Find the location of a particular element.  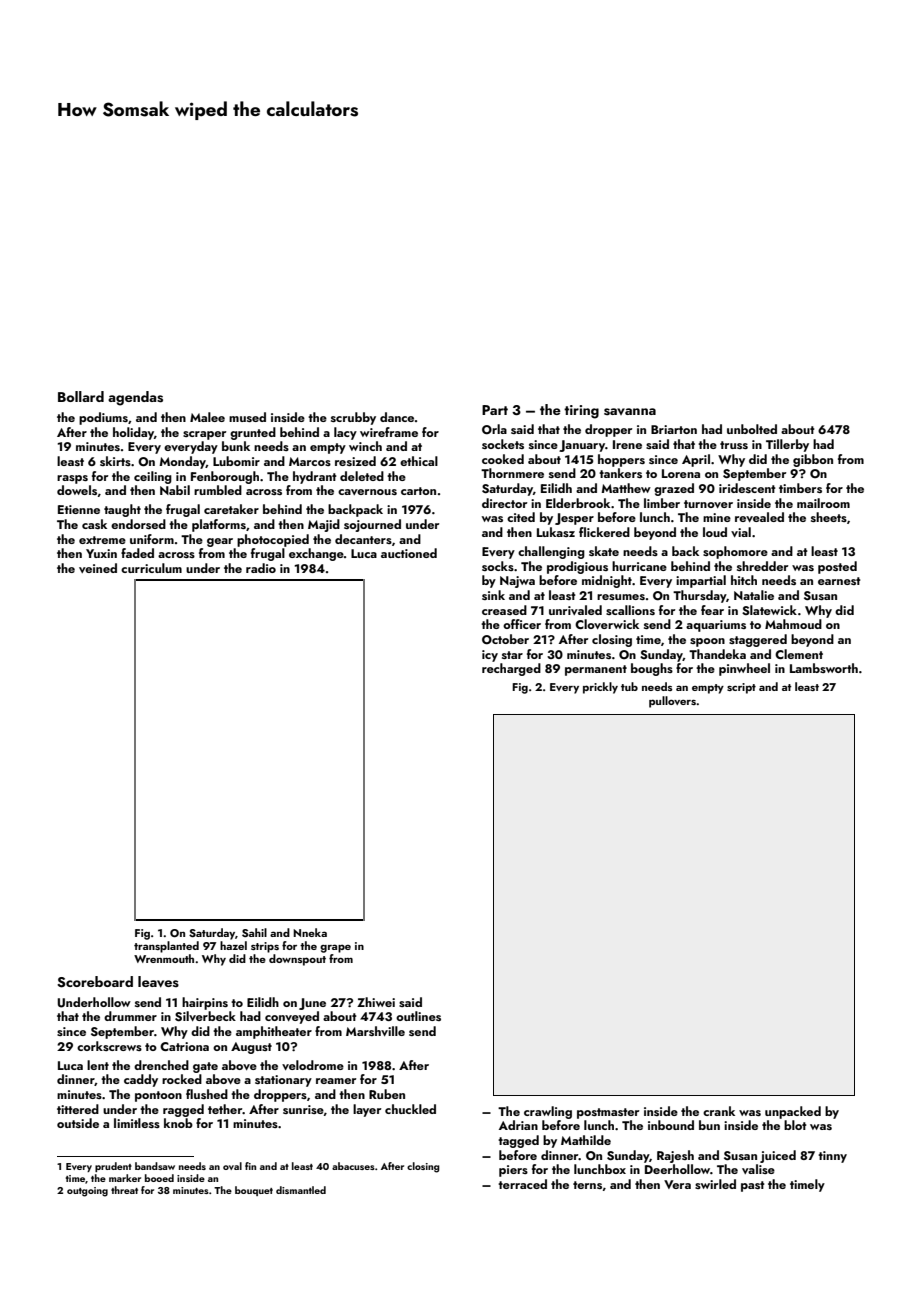

script is located at coordinates (741, 688).
